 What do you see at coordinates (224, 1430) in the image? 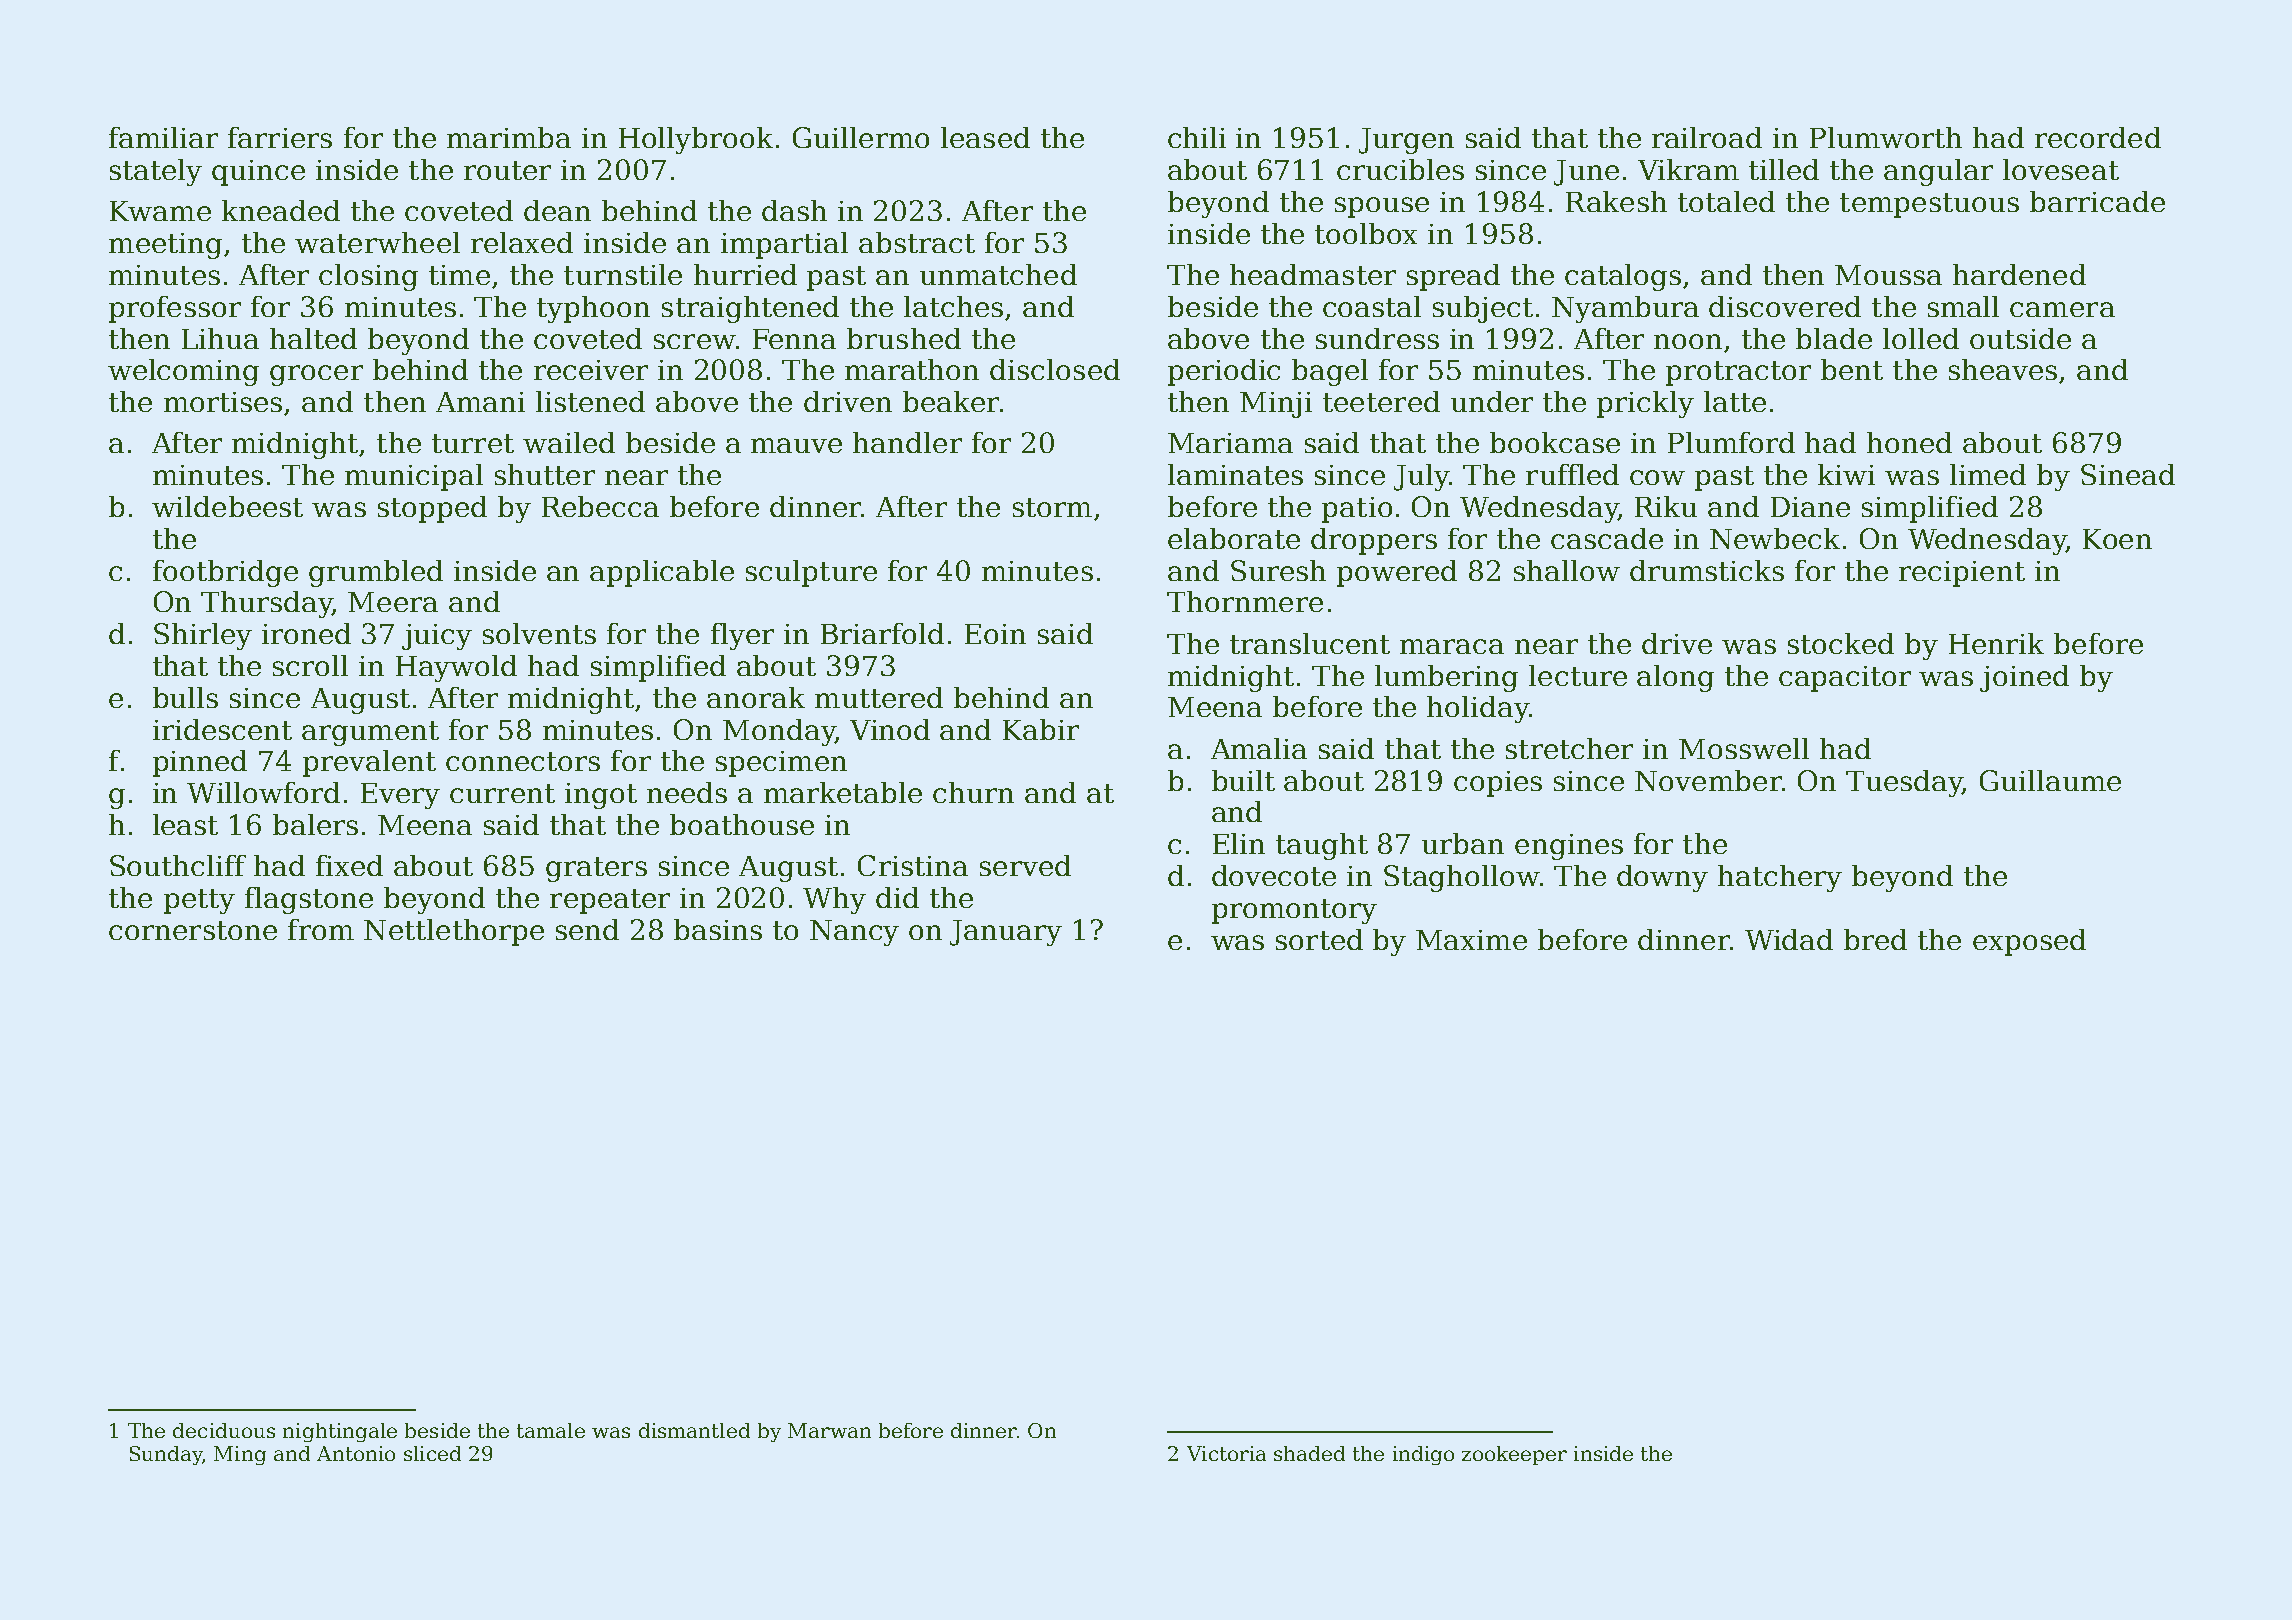
I see `deciduous` at bounding box center [224, 1430].
